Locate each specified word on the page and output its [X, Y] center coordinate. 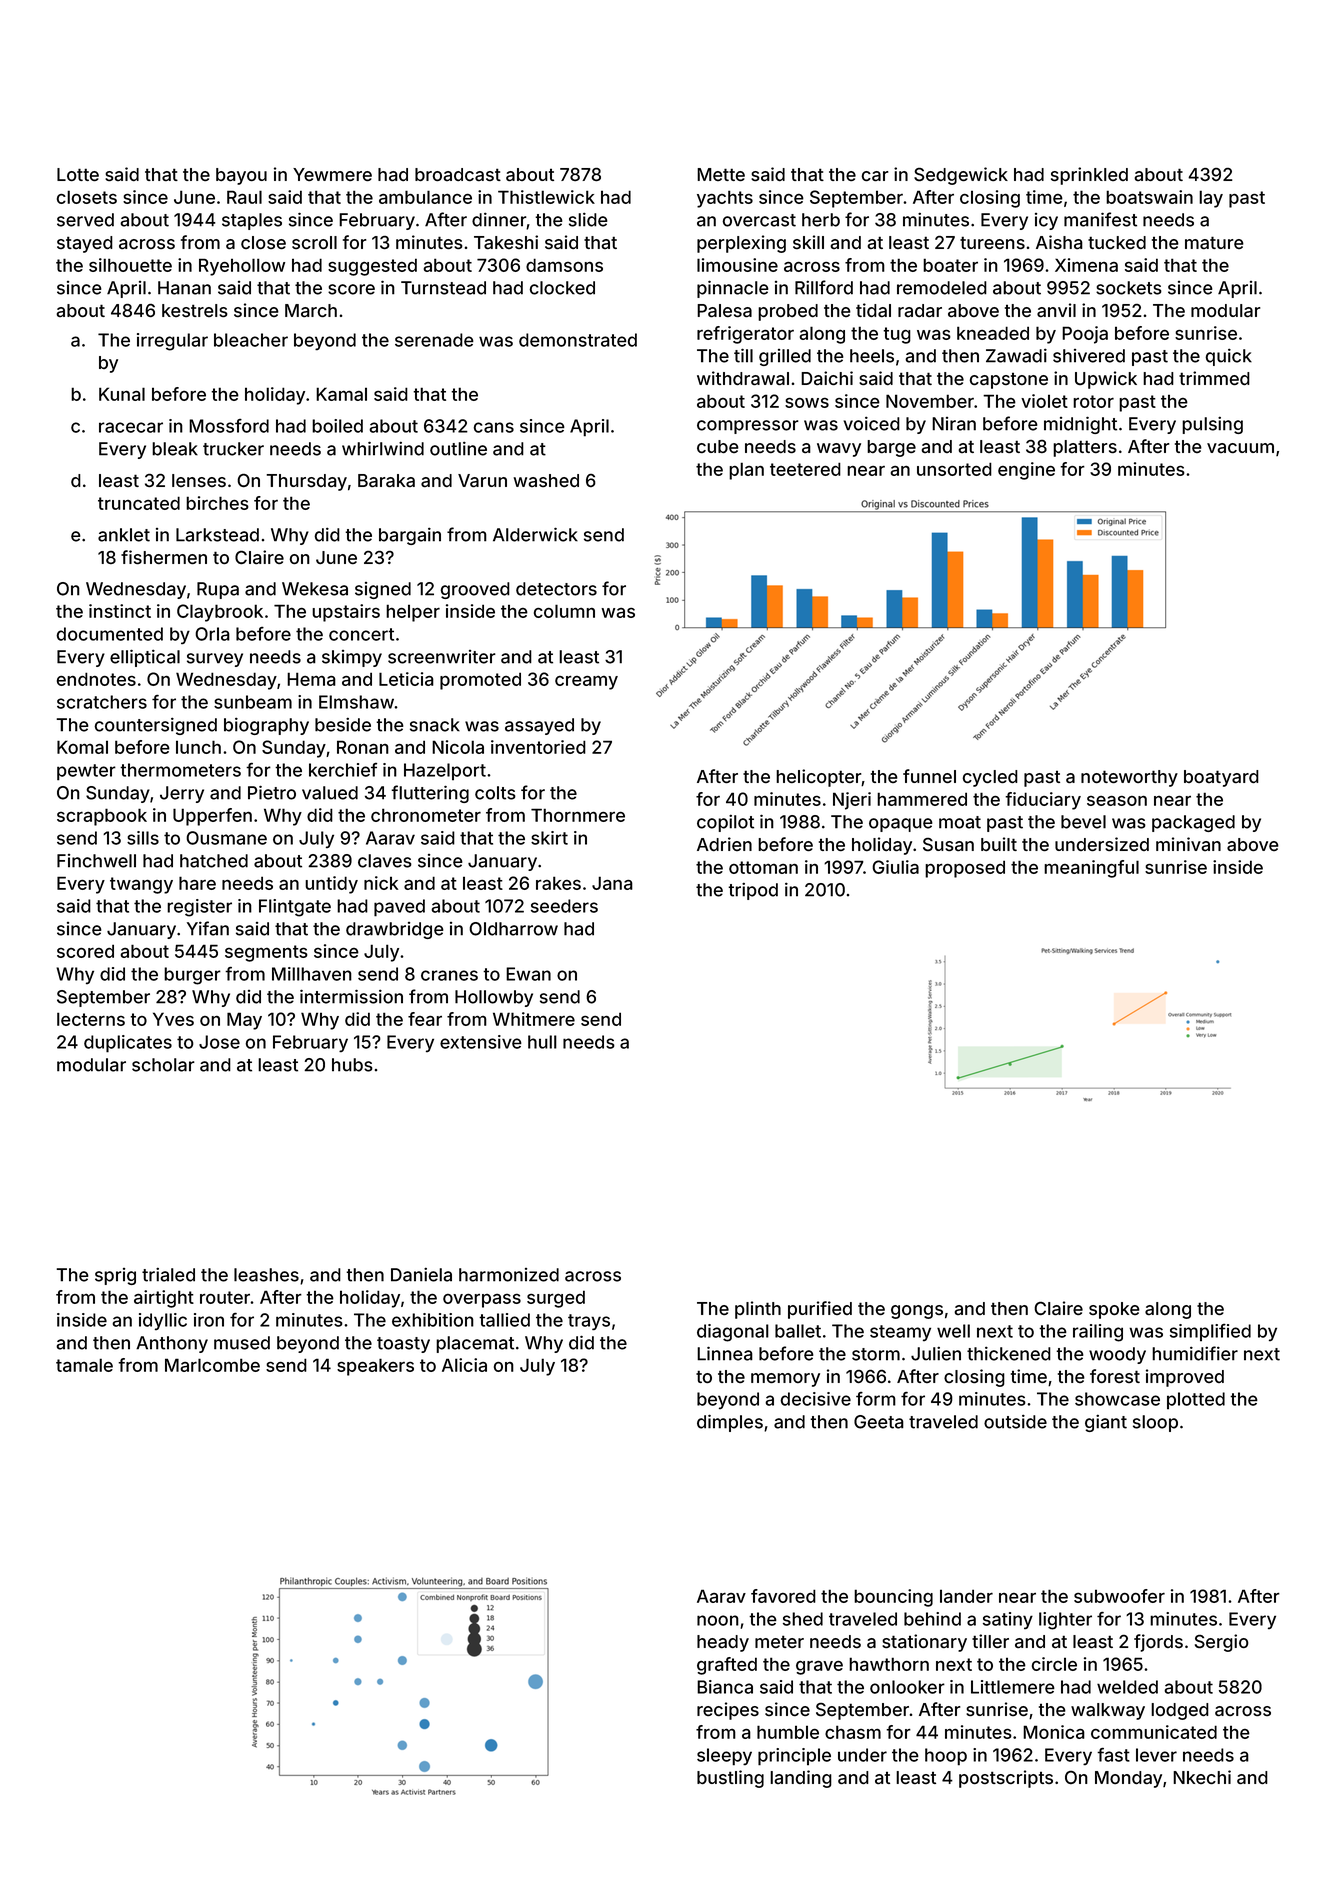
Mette [721, 174]
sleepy [724, 1757]
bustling [730, 1779]
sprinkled [1089, 176]
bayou [241, 176]
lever [1156, 1755]
